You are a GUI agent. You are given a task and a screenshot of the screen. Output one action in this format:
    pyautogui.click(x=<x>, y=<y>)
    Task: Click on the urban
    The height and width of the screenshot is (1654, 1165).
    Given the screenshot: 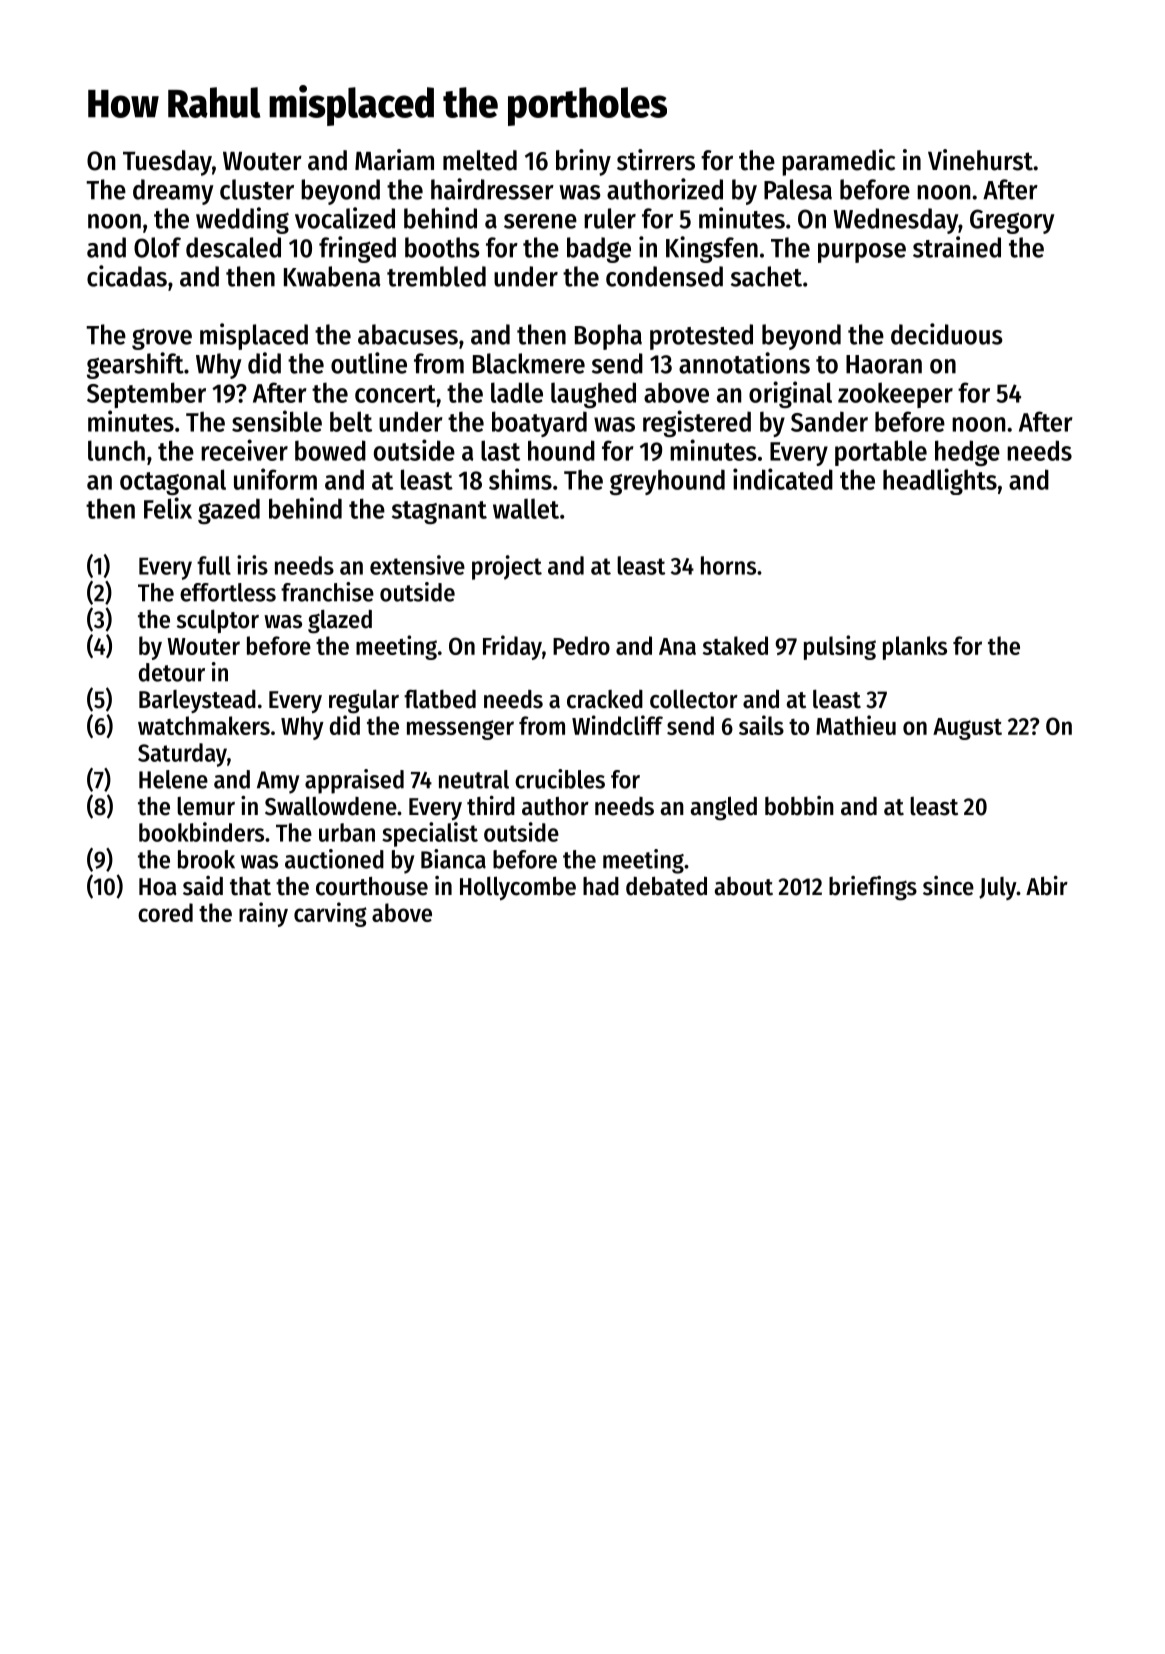 What is the action you would take?
    pyautogui.click(x=347, y=832)
